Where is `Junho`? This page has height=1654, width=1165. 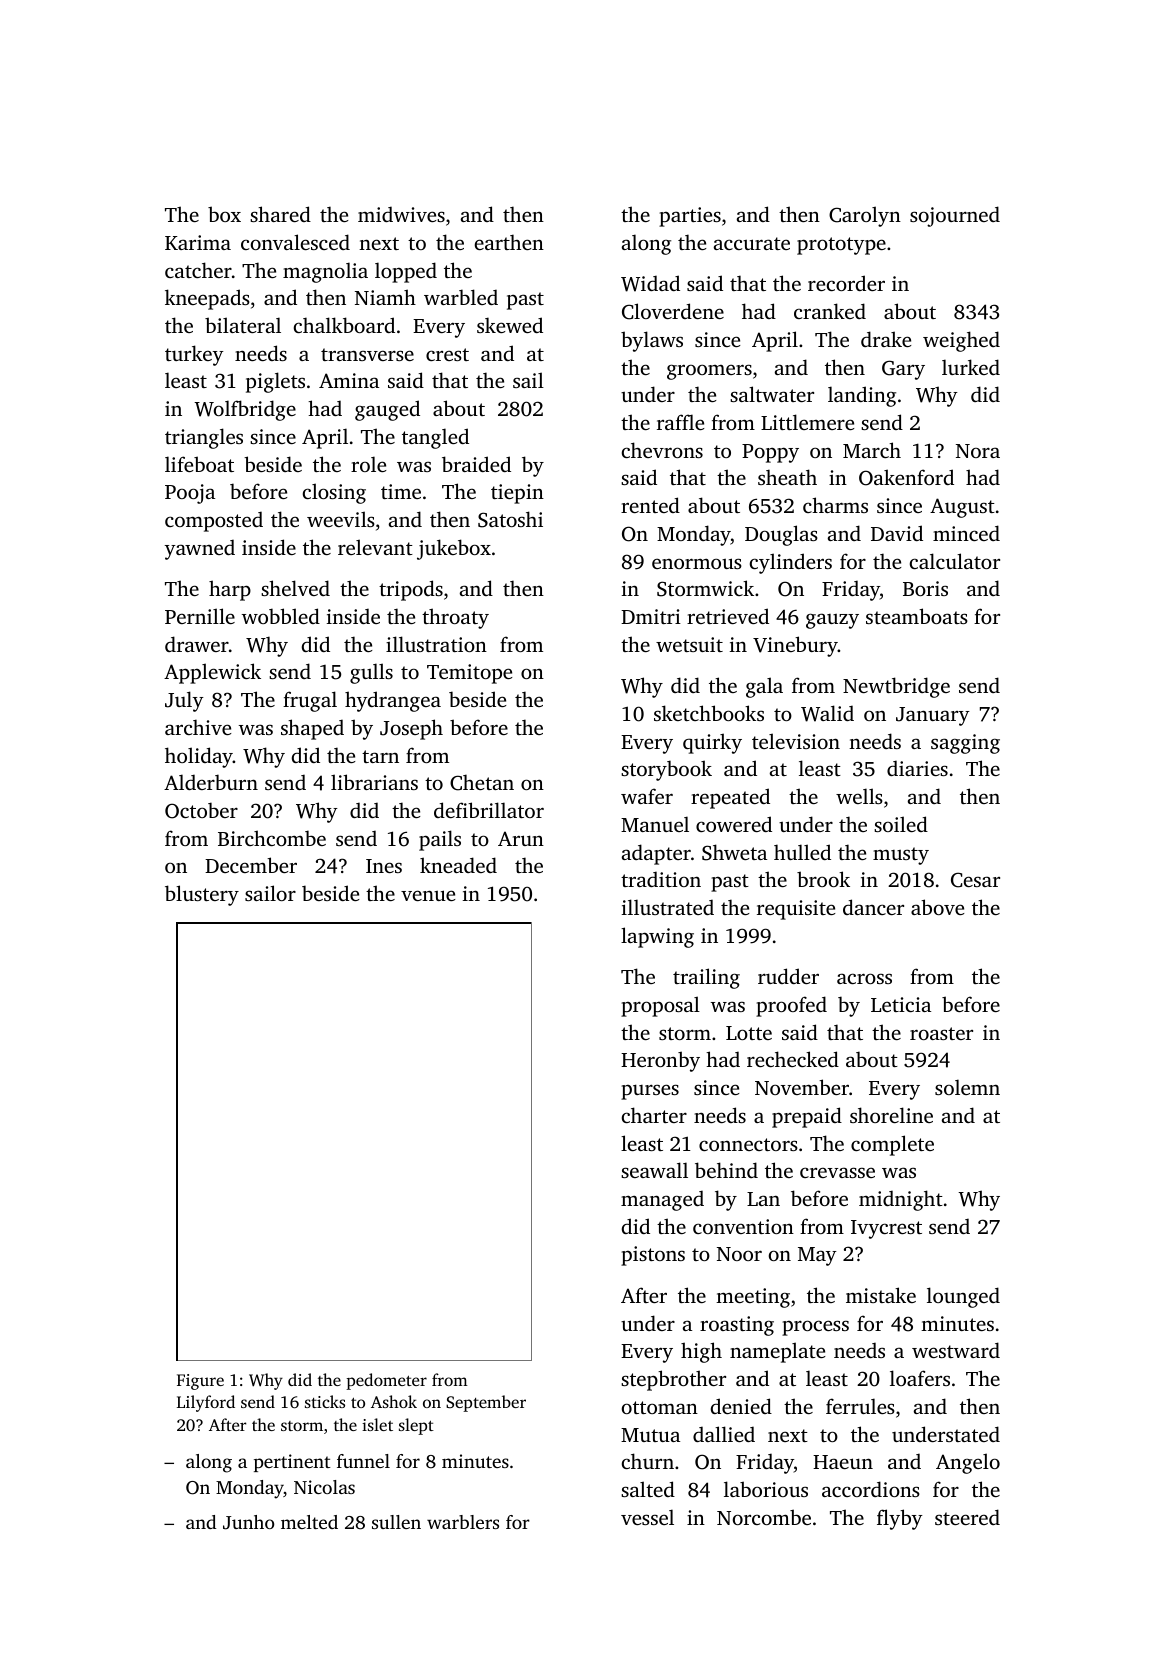 Junho is located at coordinates (248, 1522).
